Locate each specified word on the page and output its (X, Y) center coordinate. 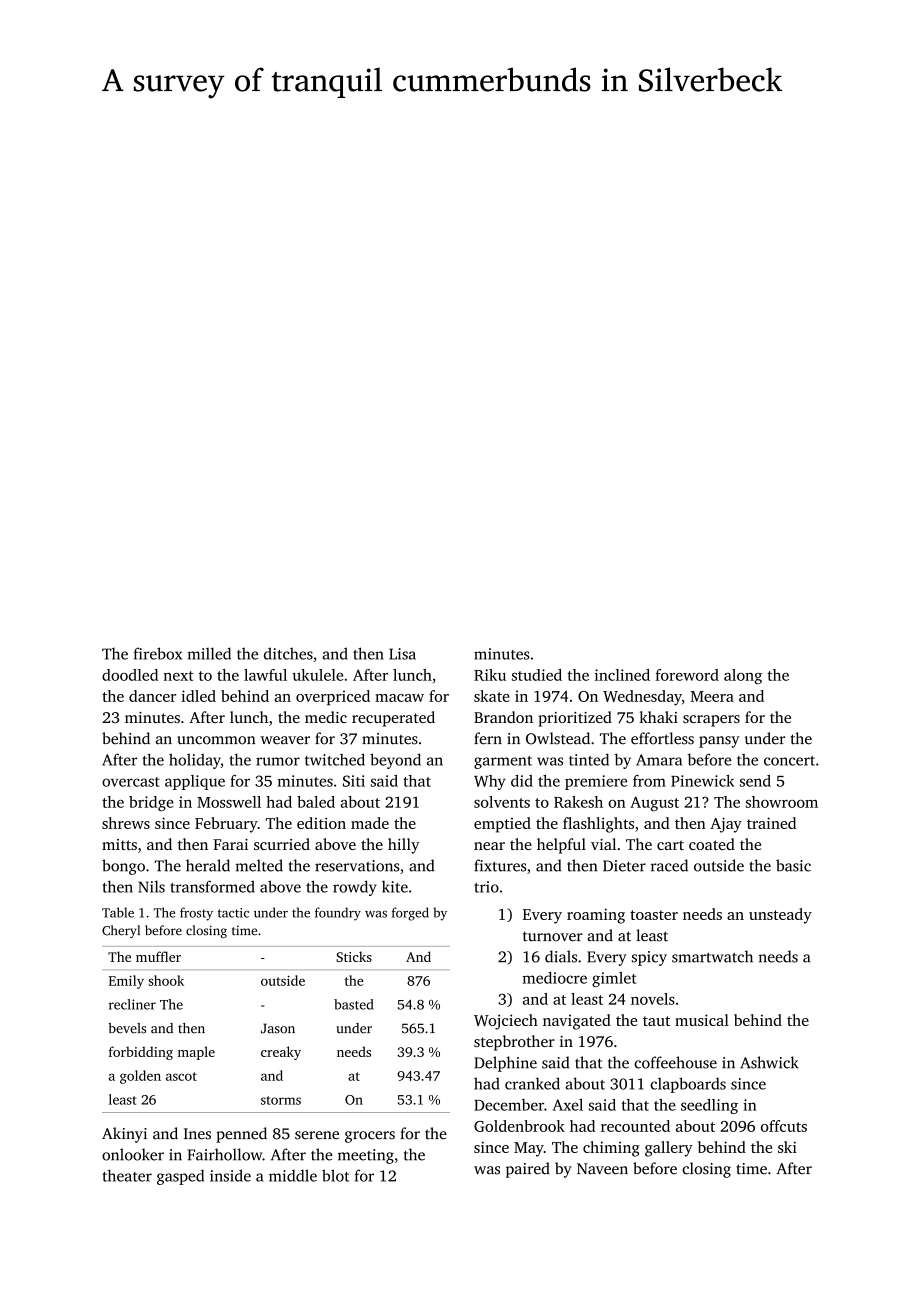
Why (490, 782)
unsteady (780, 916)
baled (316, 802)
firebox (158, 653)
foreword (687, 675)
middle (293, 1175)
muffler (158, 956)
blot (335, 1175)
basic (793, 865)
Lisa (402, 654)
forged (410, 914)
